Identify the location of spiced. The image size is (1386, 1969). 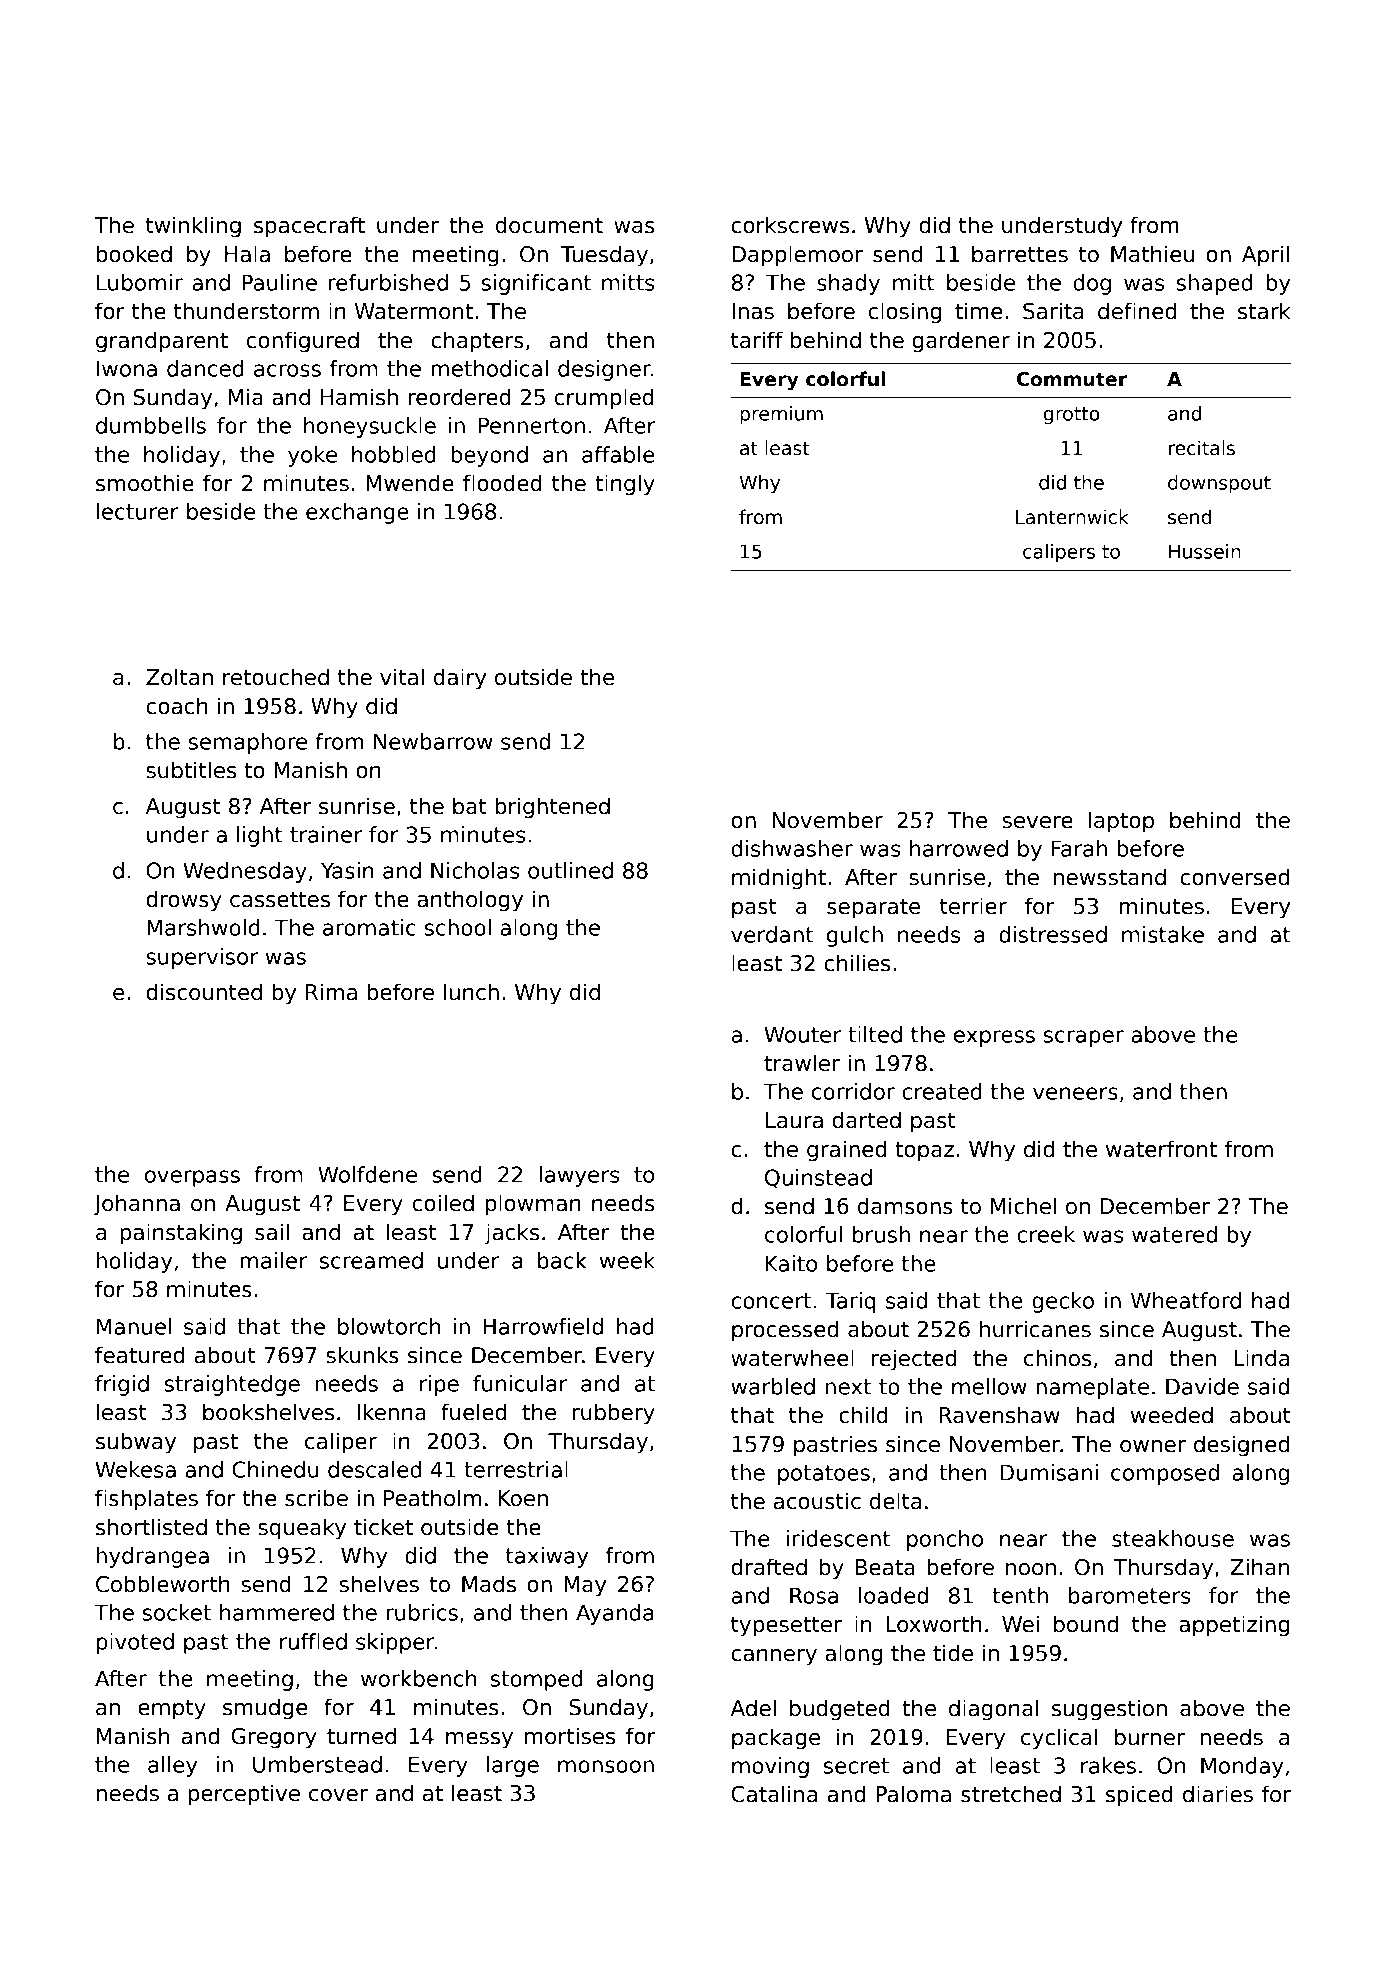
(1139, 1796).
